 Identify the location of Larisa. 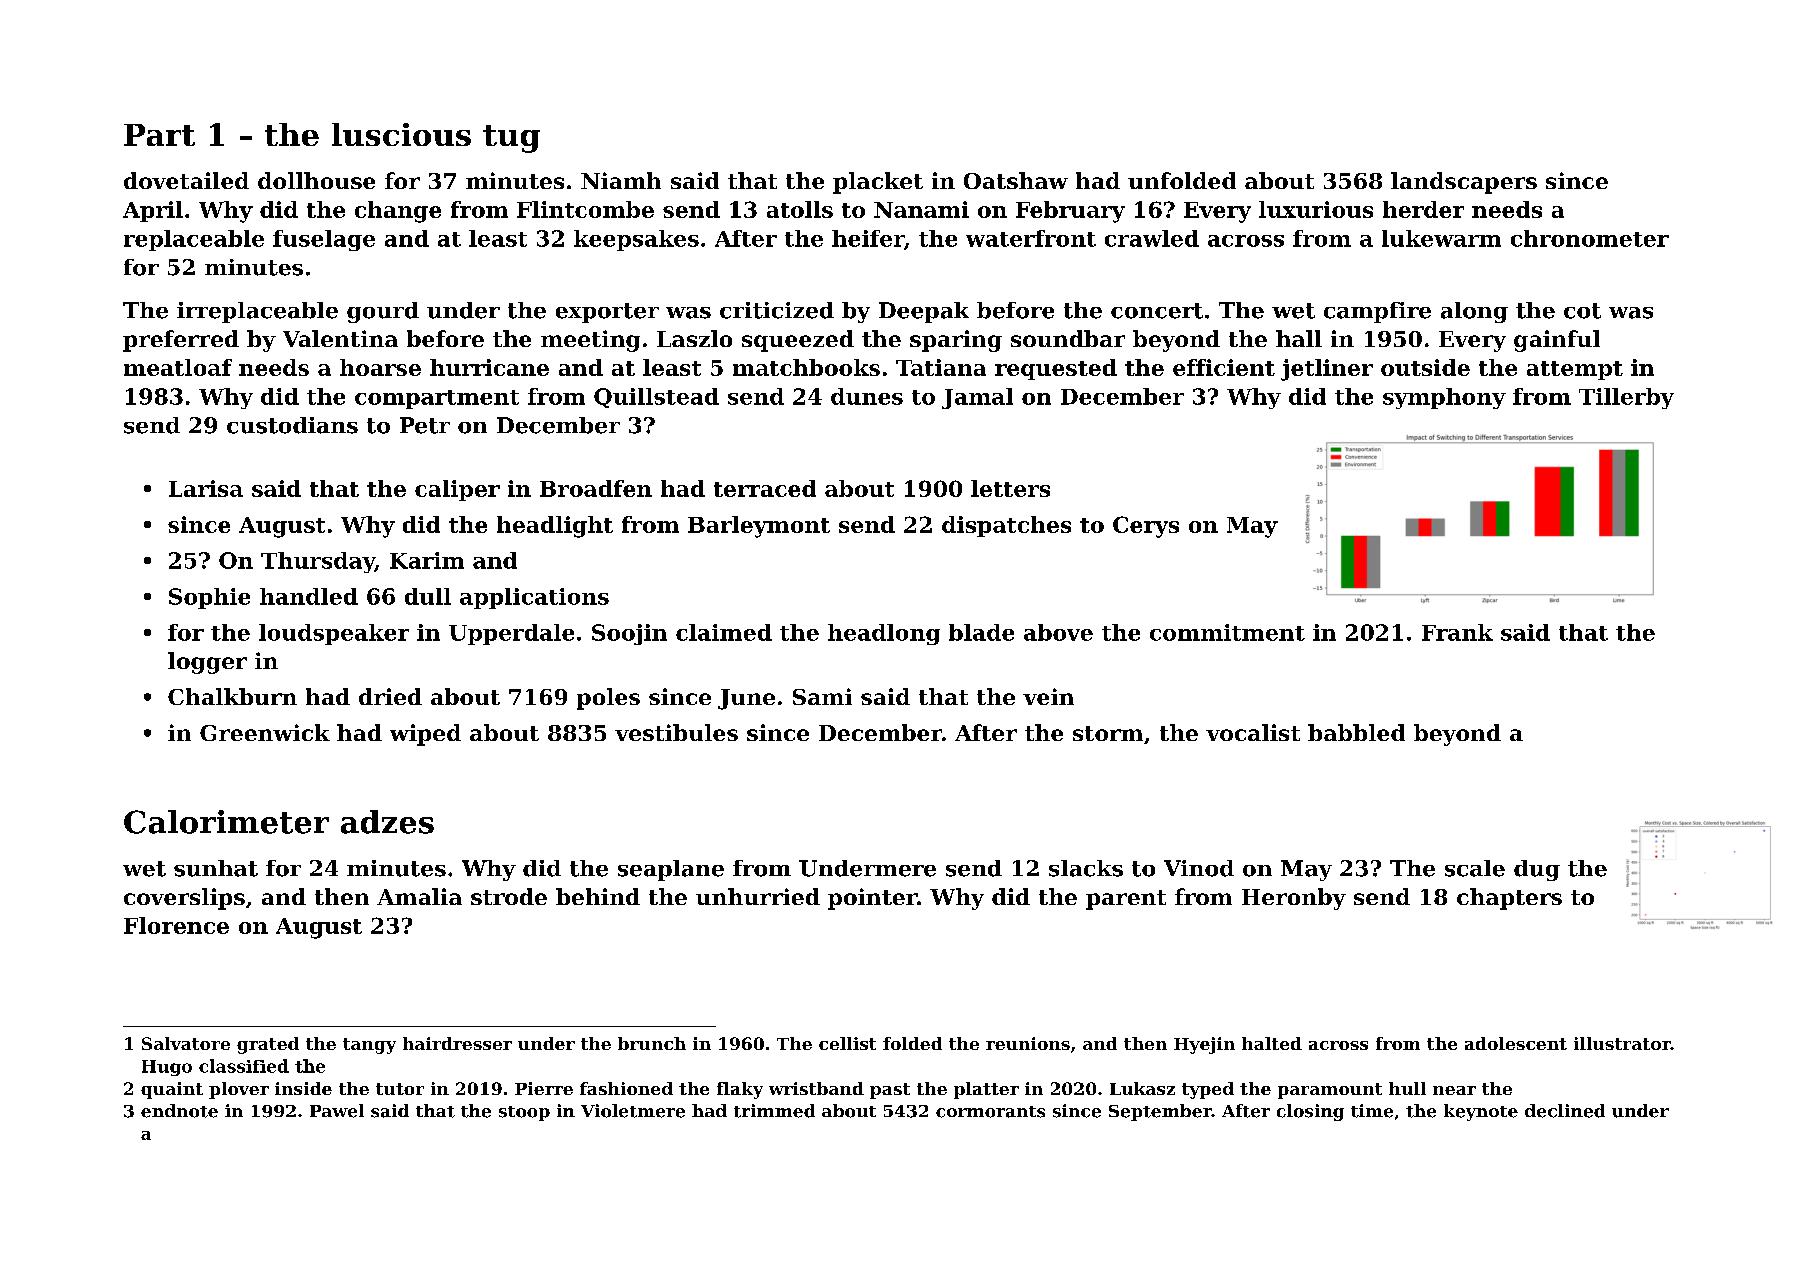
(206, 488).
